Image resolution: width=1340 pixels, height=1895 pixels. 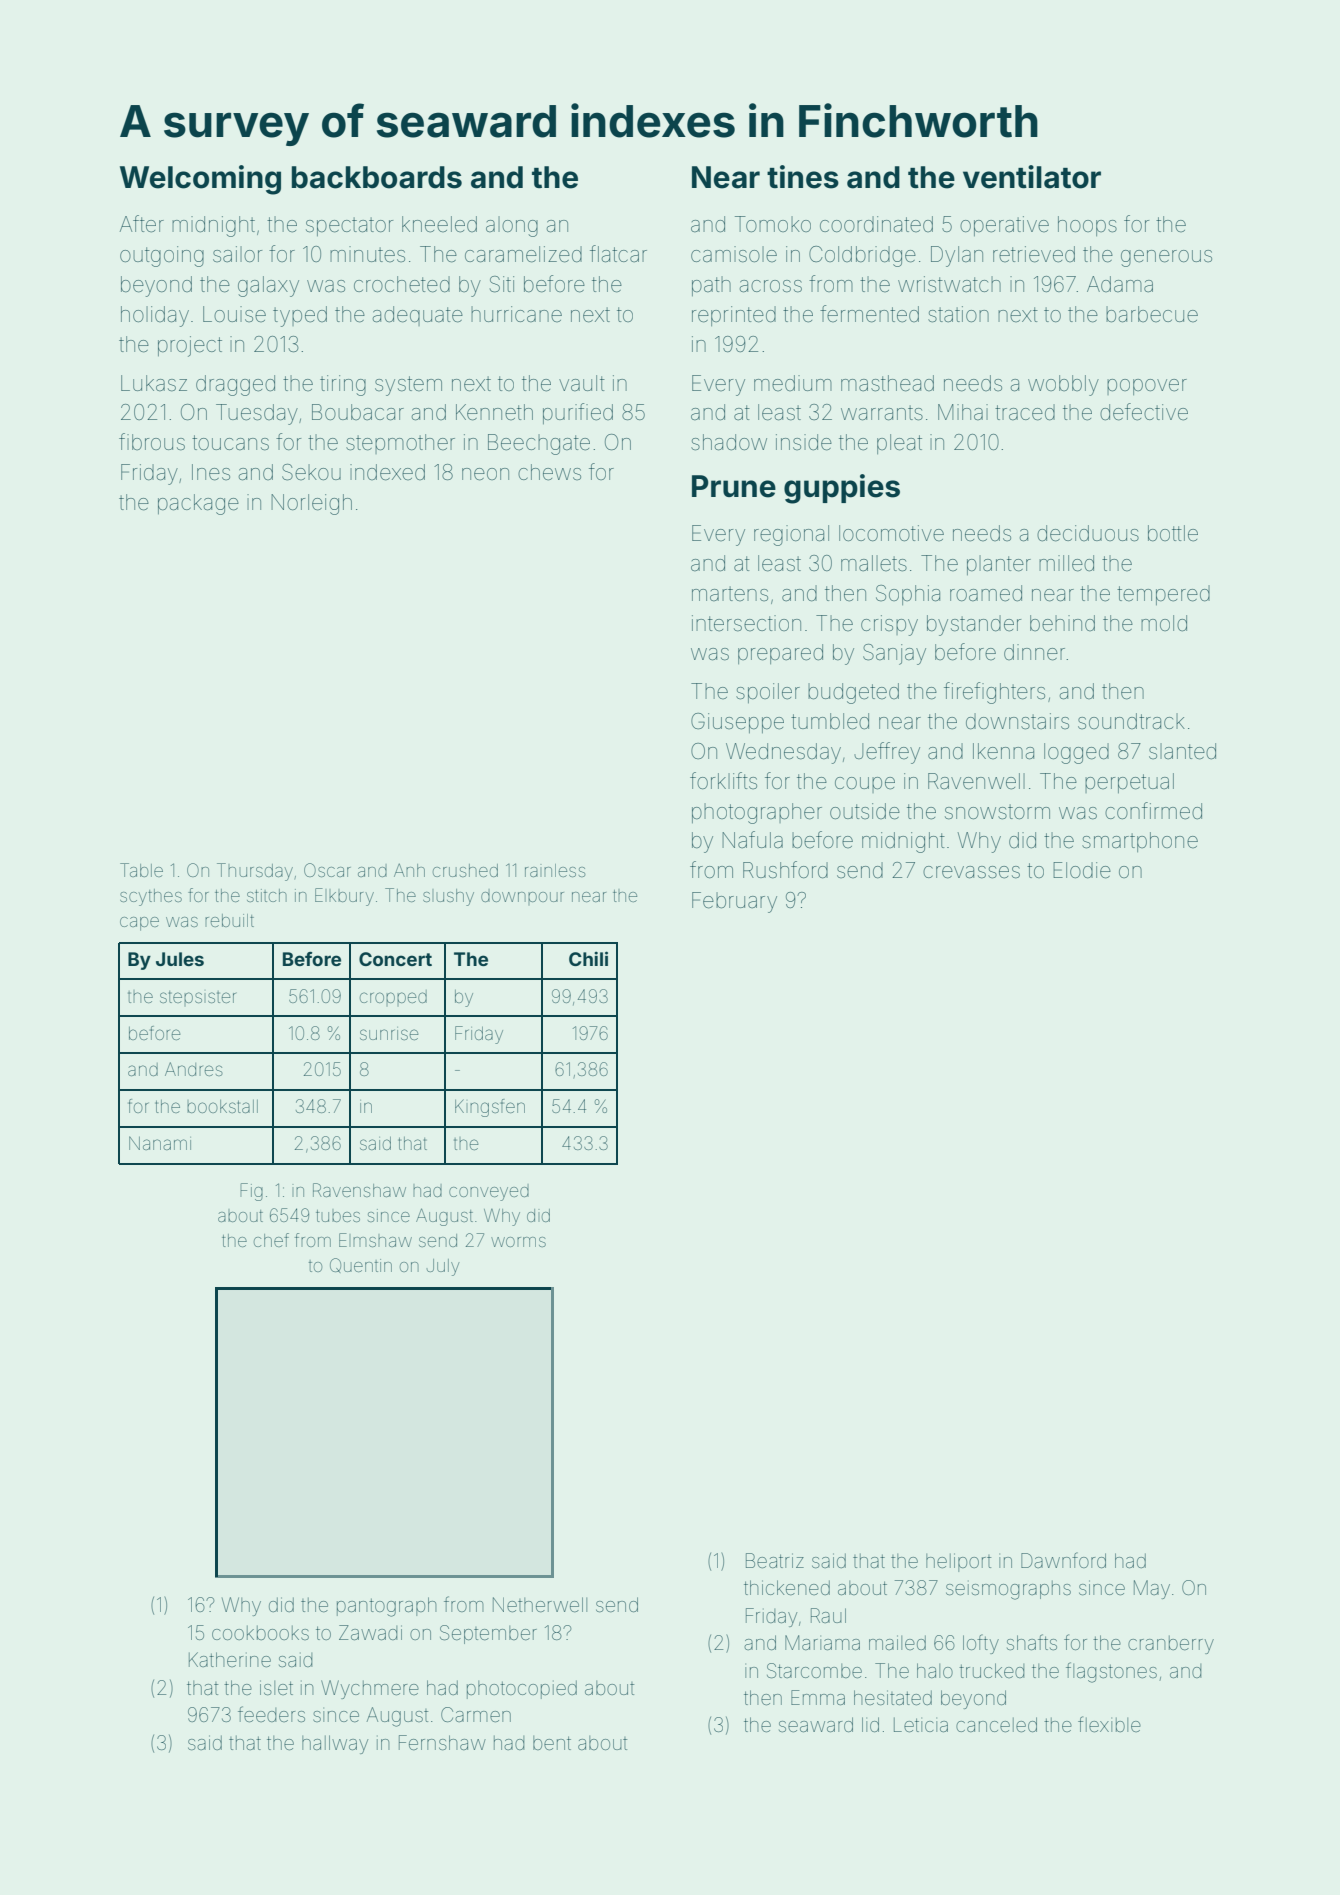 What do you see at coordinates (1082, 870) in the page?
I see `Elodie` at bounding box center [1082, 870].
